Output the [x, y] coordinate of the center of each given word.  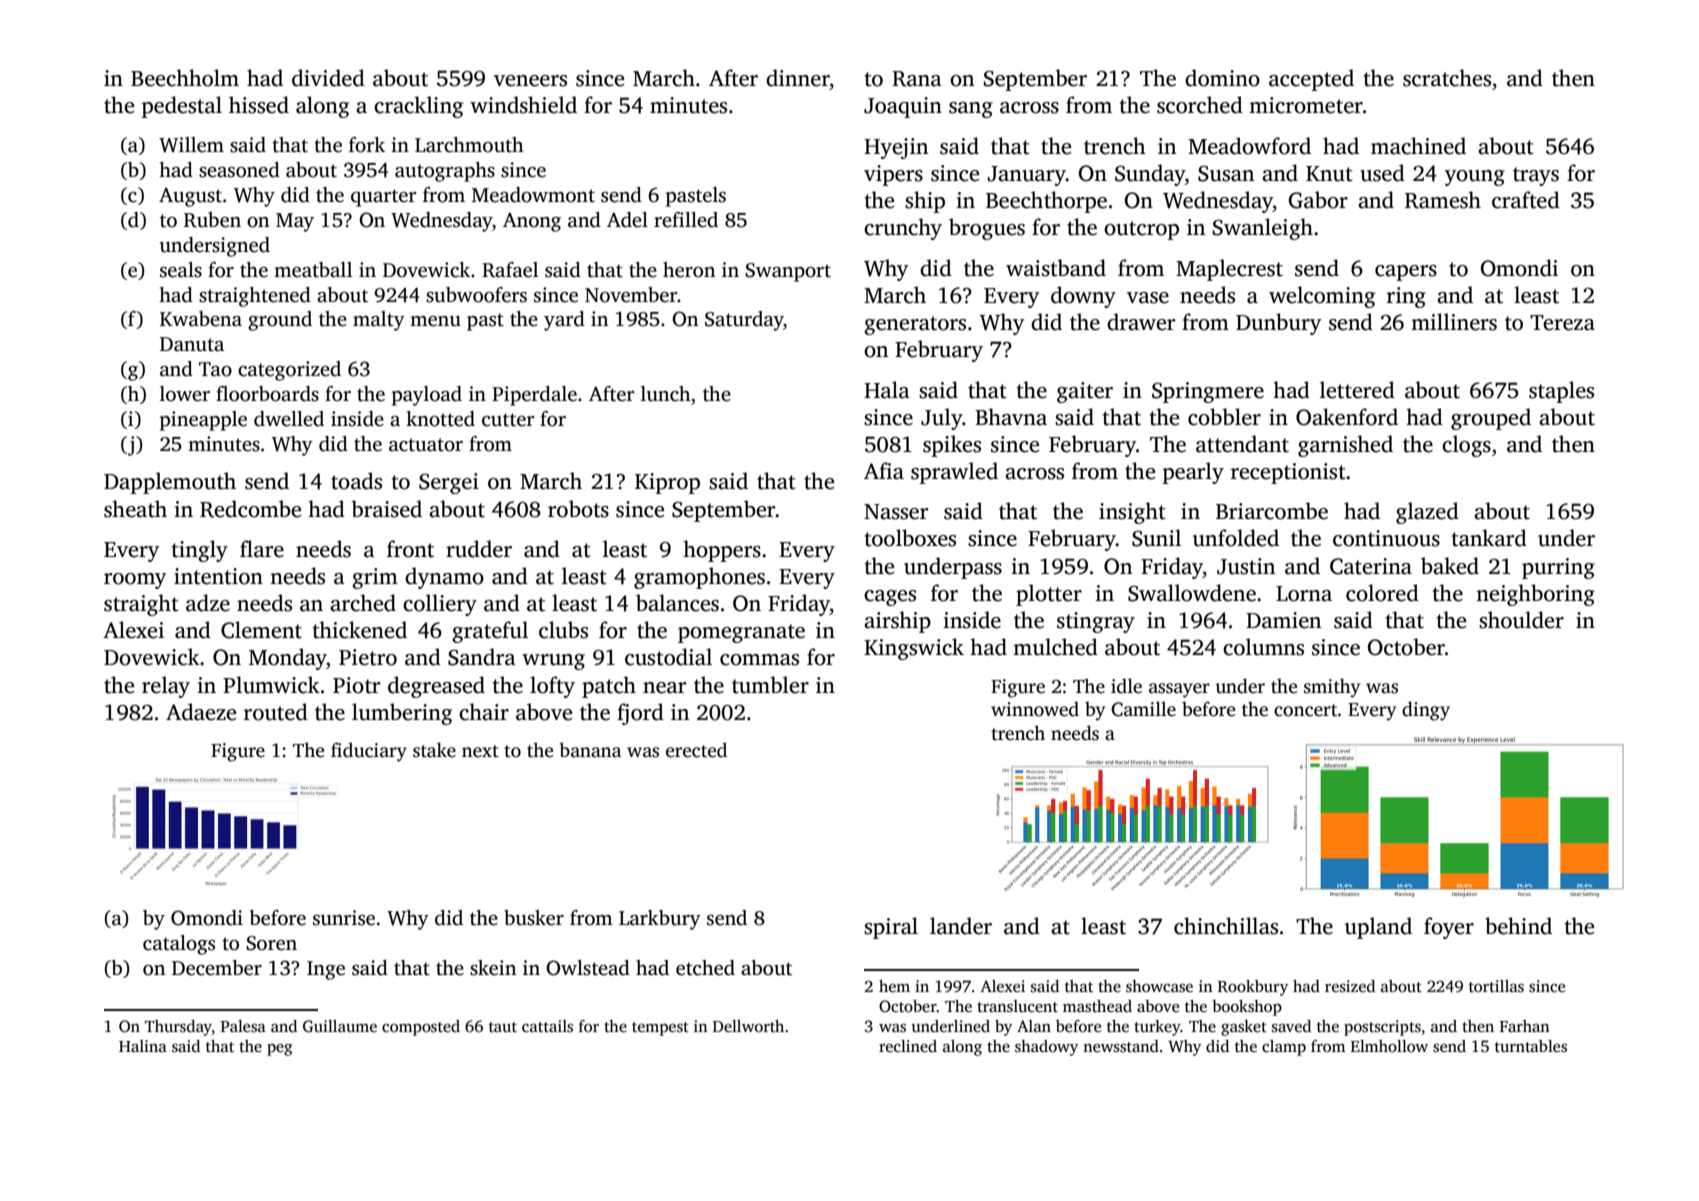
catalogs [179, 945]
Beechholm [185, 78]
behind [1518, 926]
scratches [1447, 78]
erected [696, 750]
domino [1222, 78]
